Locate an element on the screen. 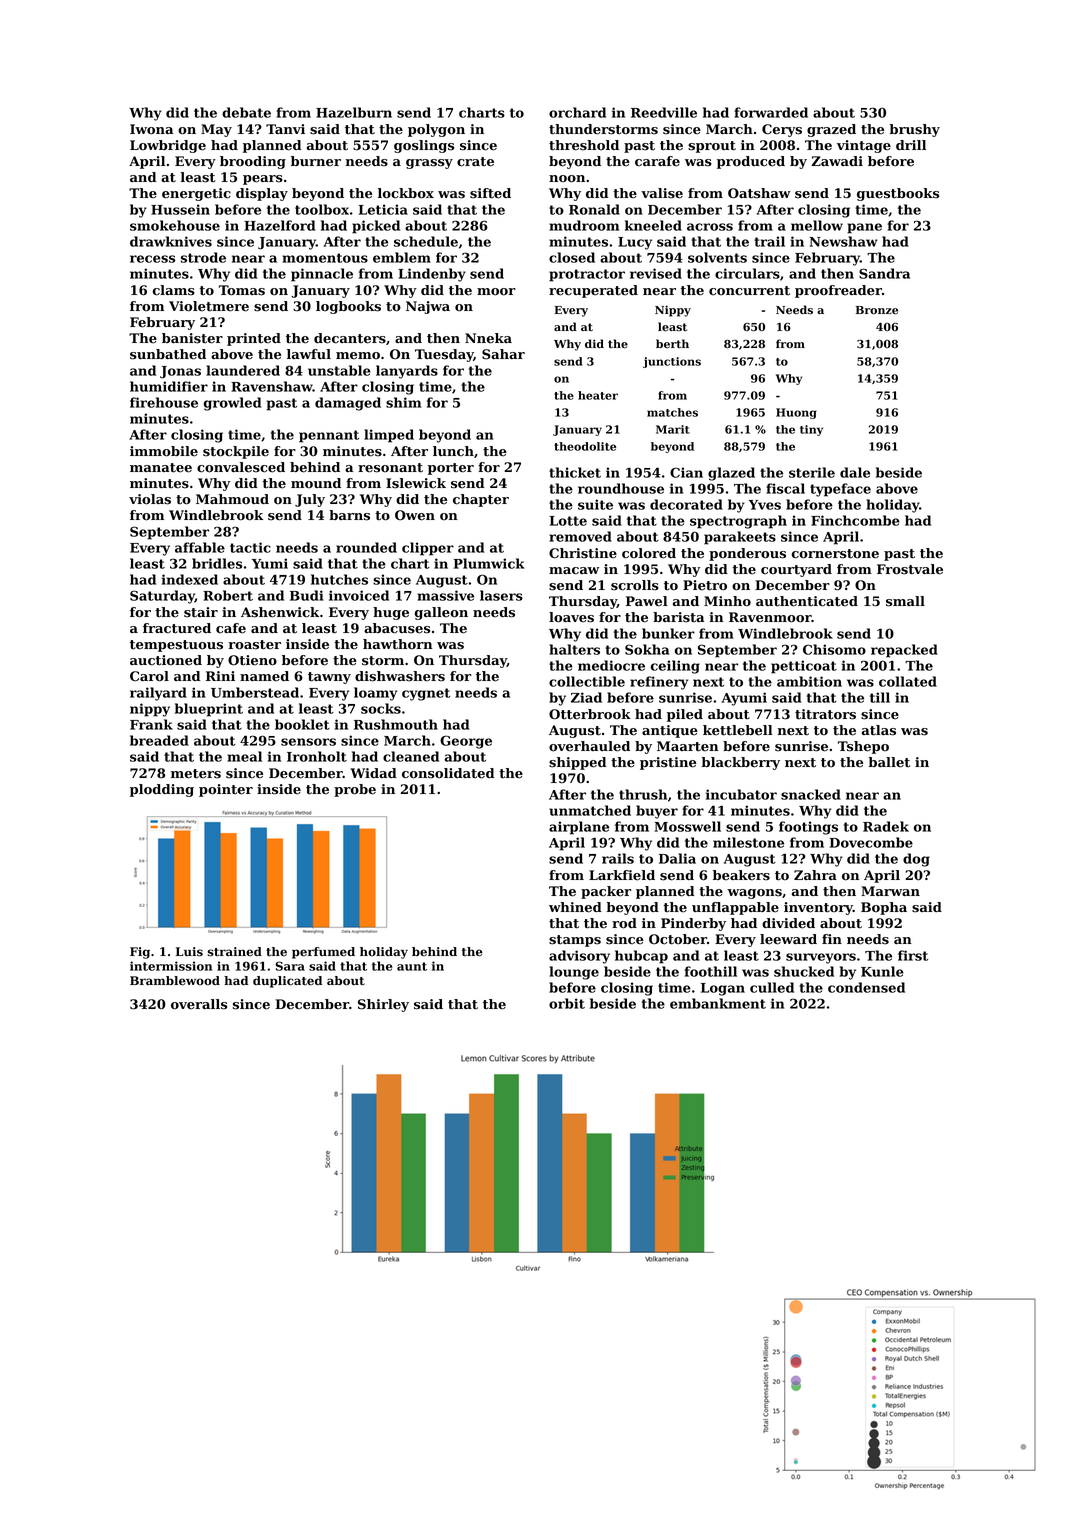  indexed is located at coordinates (190, 579).
